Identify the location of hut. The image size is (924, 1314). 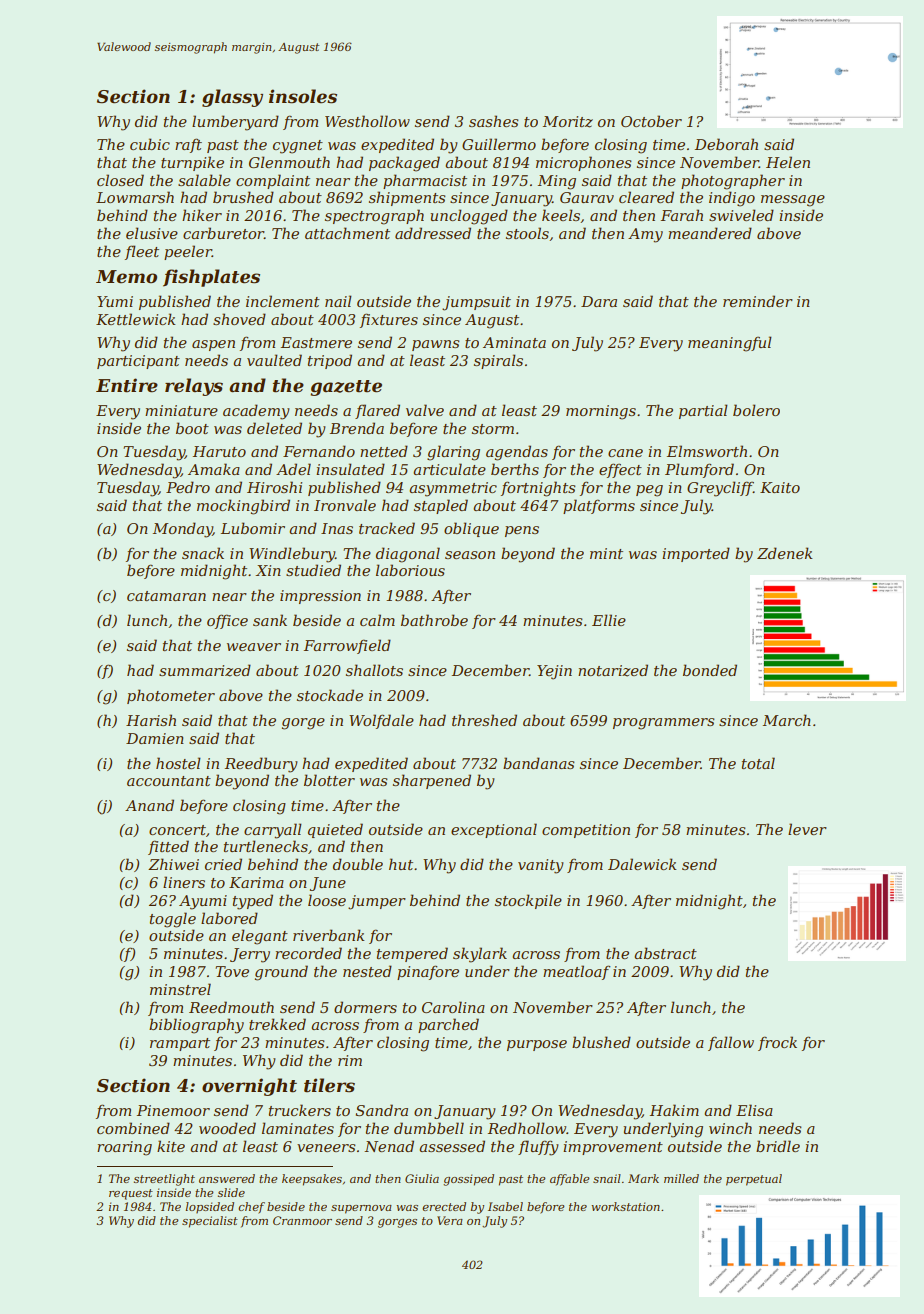
(401, 864).
